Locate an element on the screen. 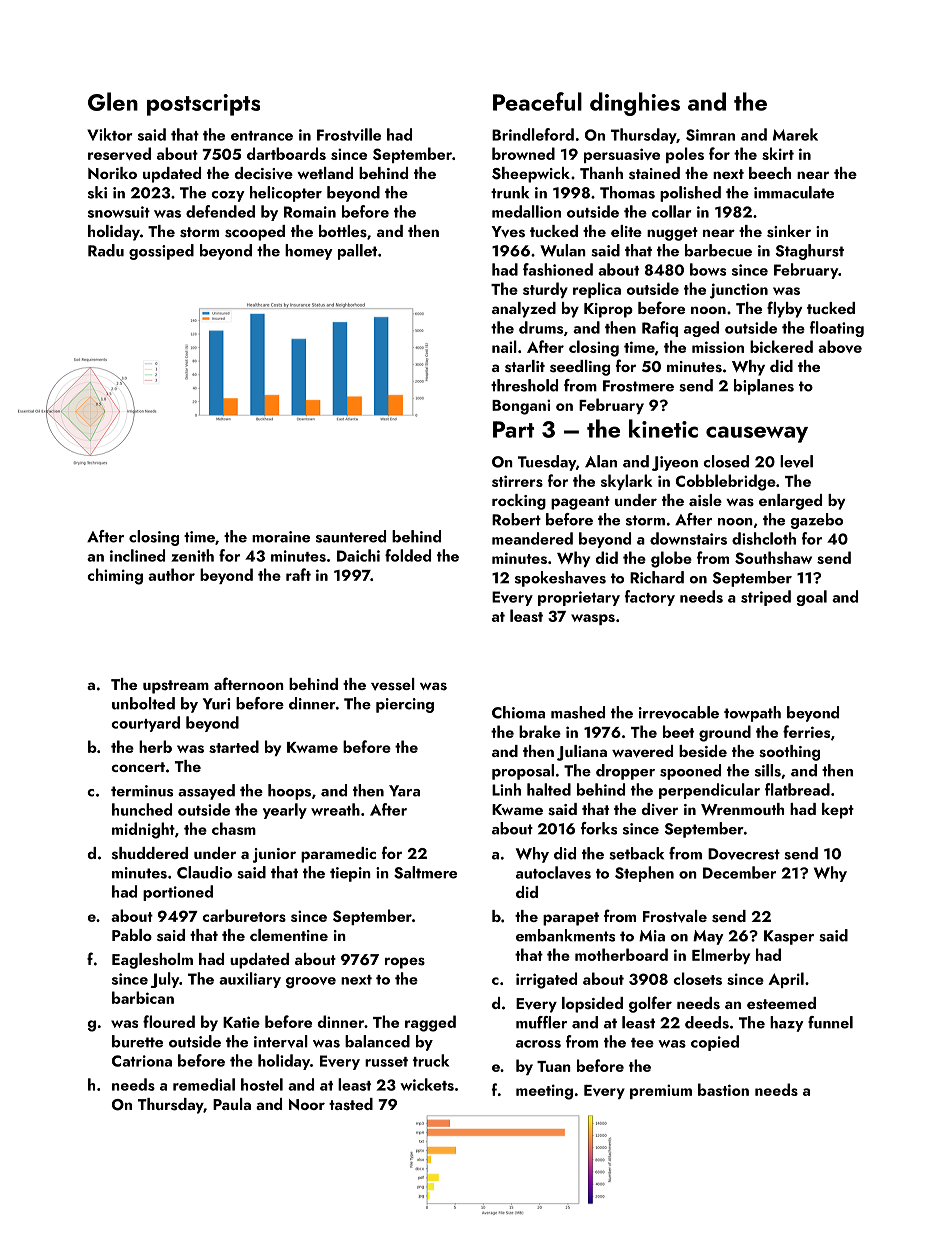  dinghies is located at coordinates (635, 104).
